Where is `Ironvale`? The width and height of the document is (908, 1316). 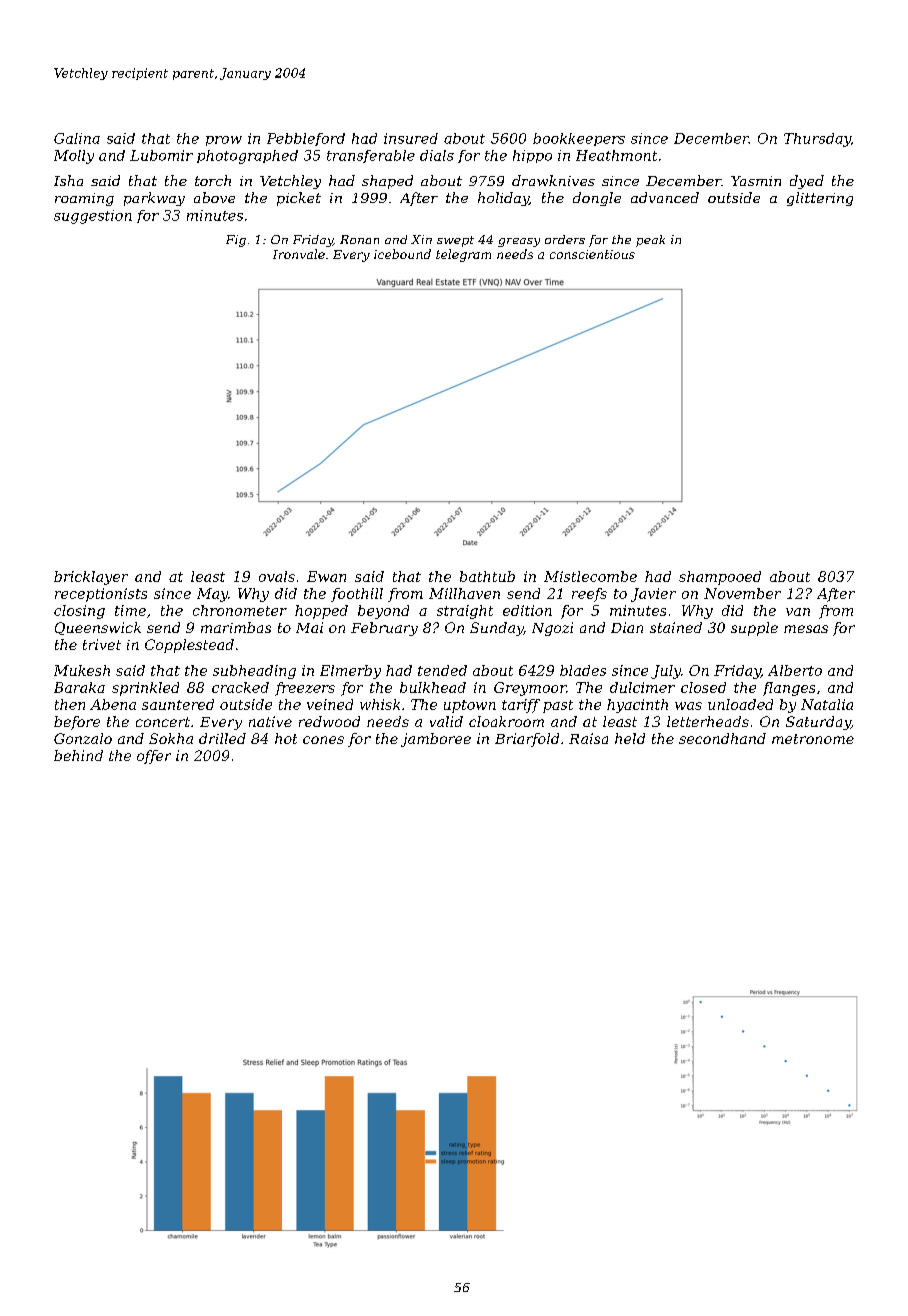 Ironvale is located at coordinates (299, 254).
